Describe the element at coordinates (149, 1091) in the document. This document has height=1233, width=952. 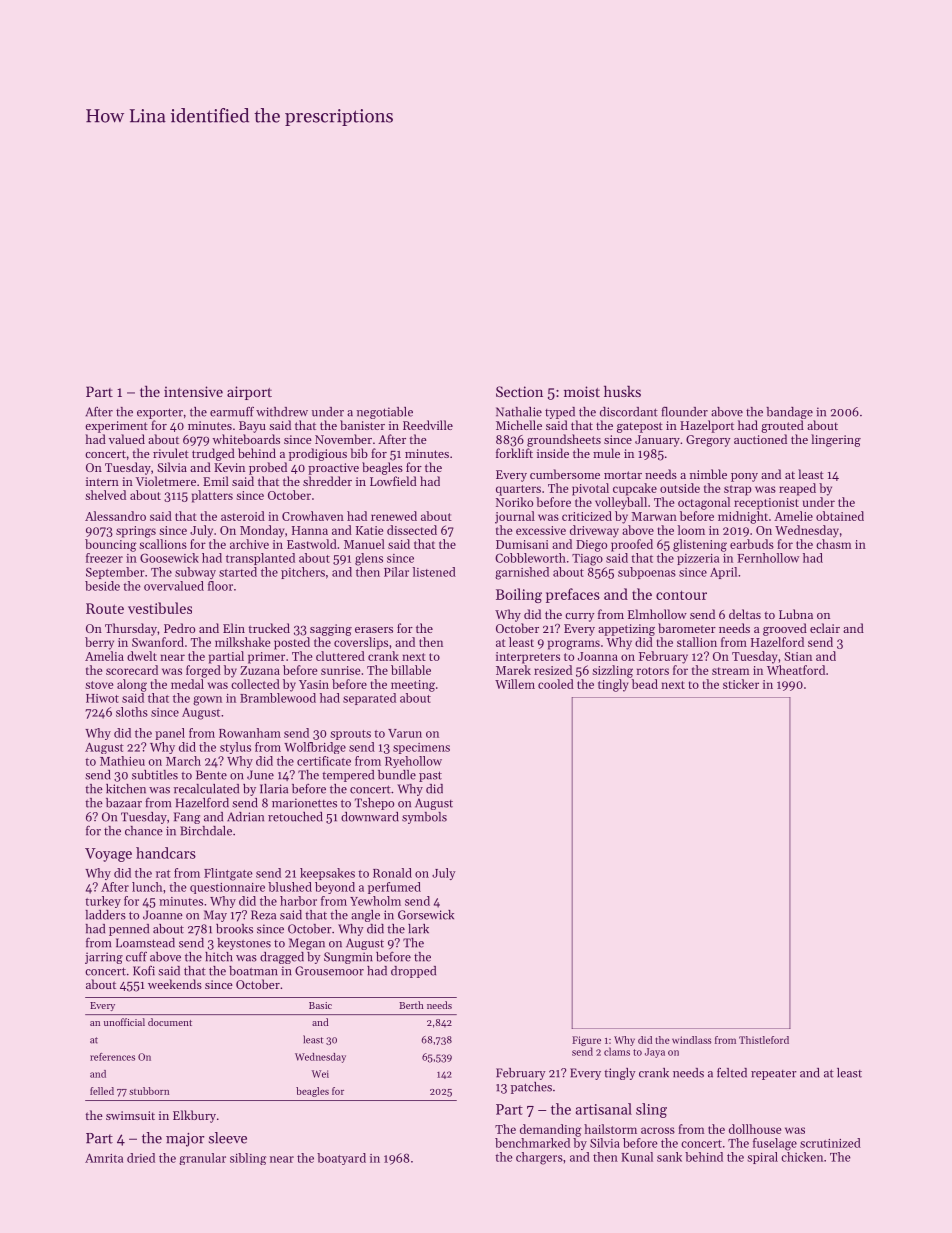
I see `stubborn` at that location.
